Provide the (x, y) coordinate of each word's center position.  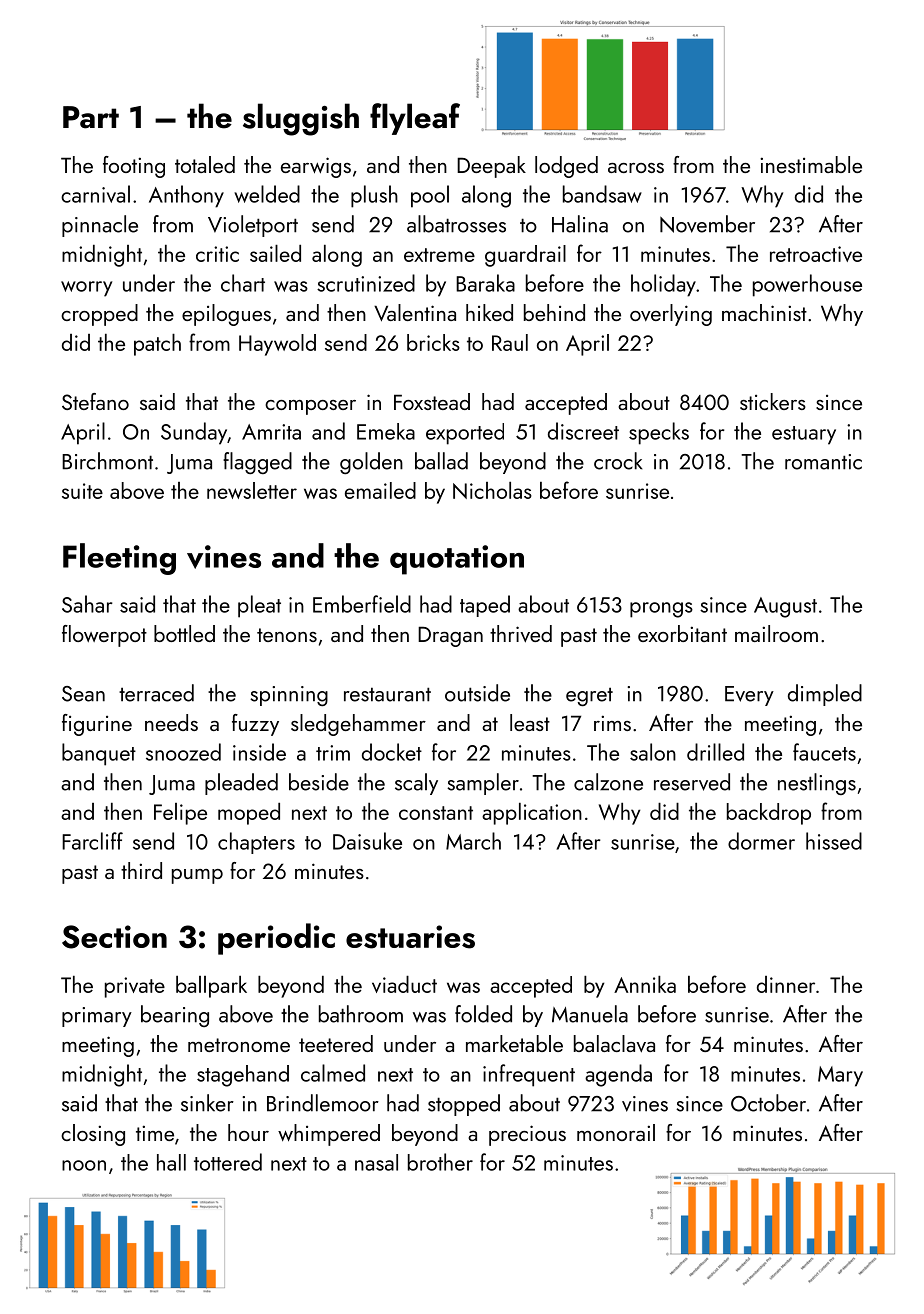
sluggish (301, 119)
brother (440, 1162)
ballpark (211, 987)
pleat (259, 606)
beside (319, 782)
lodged (566, 167)
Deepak (491, 167)
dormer (761, 841)
